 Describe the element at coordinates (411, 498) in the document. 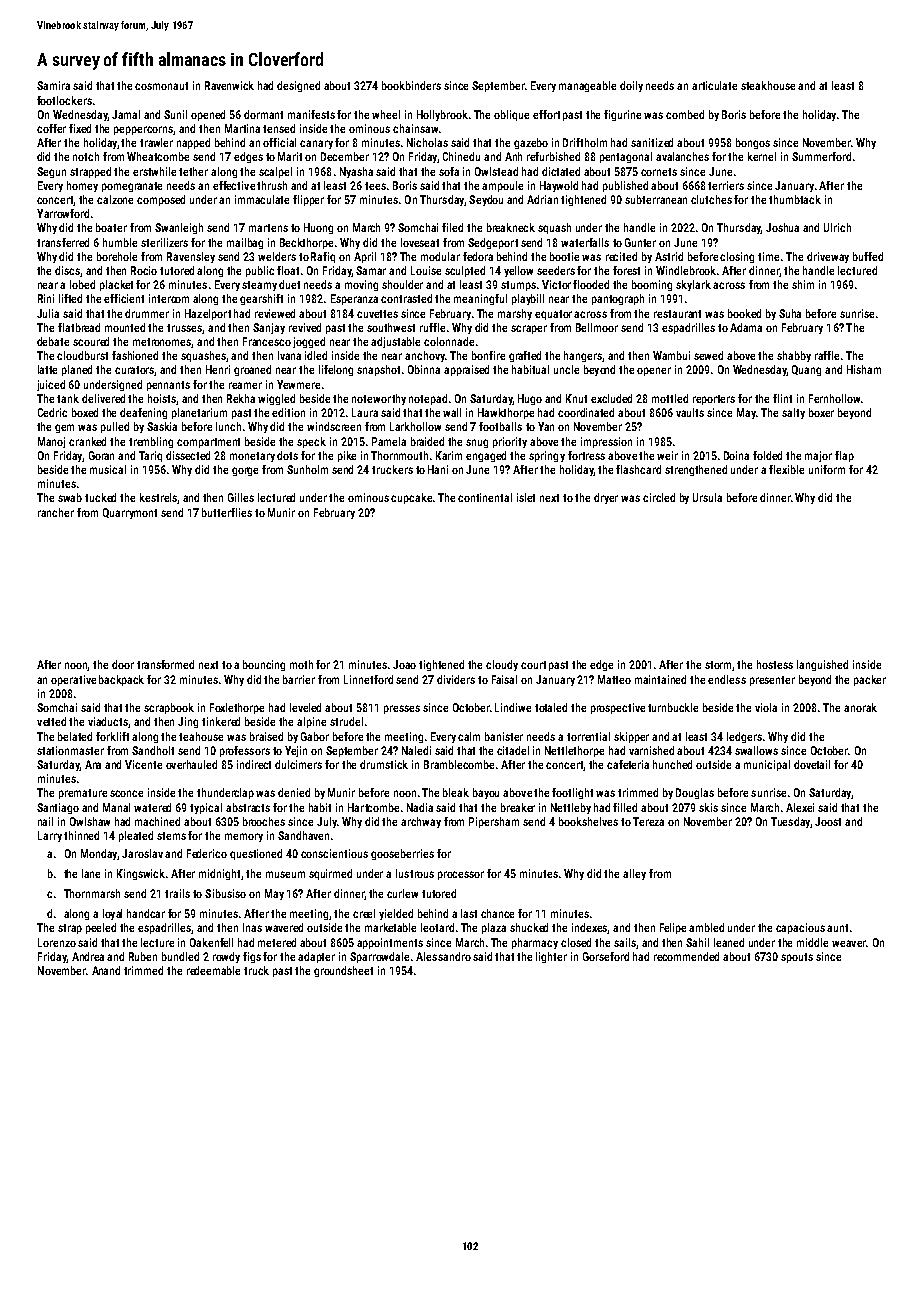

I see `cupcake` at that location.
